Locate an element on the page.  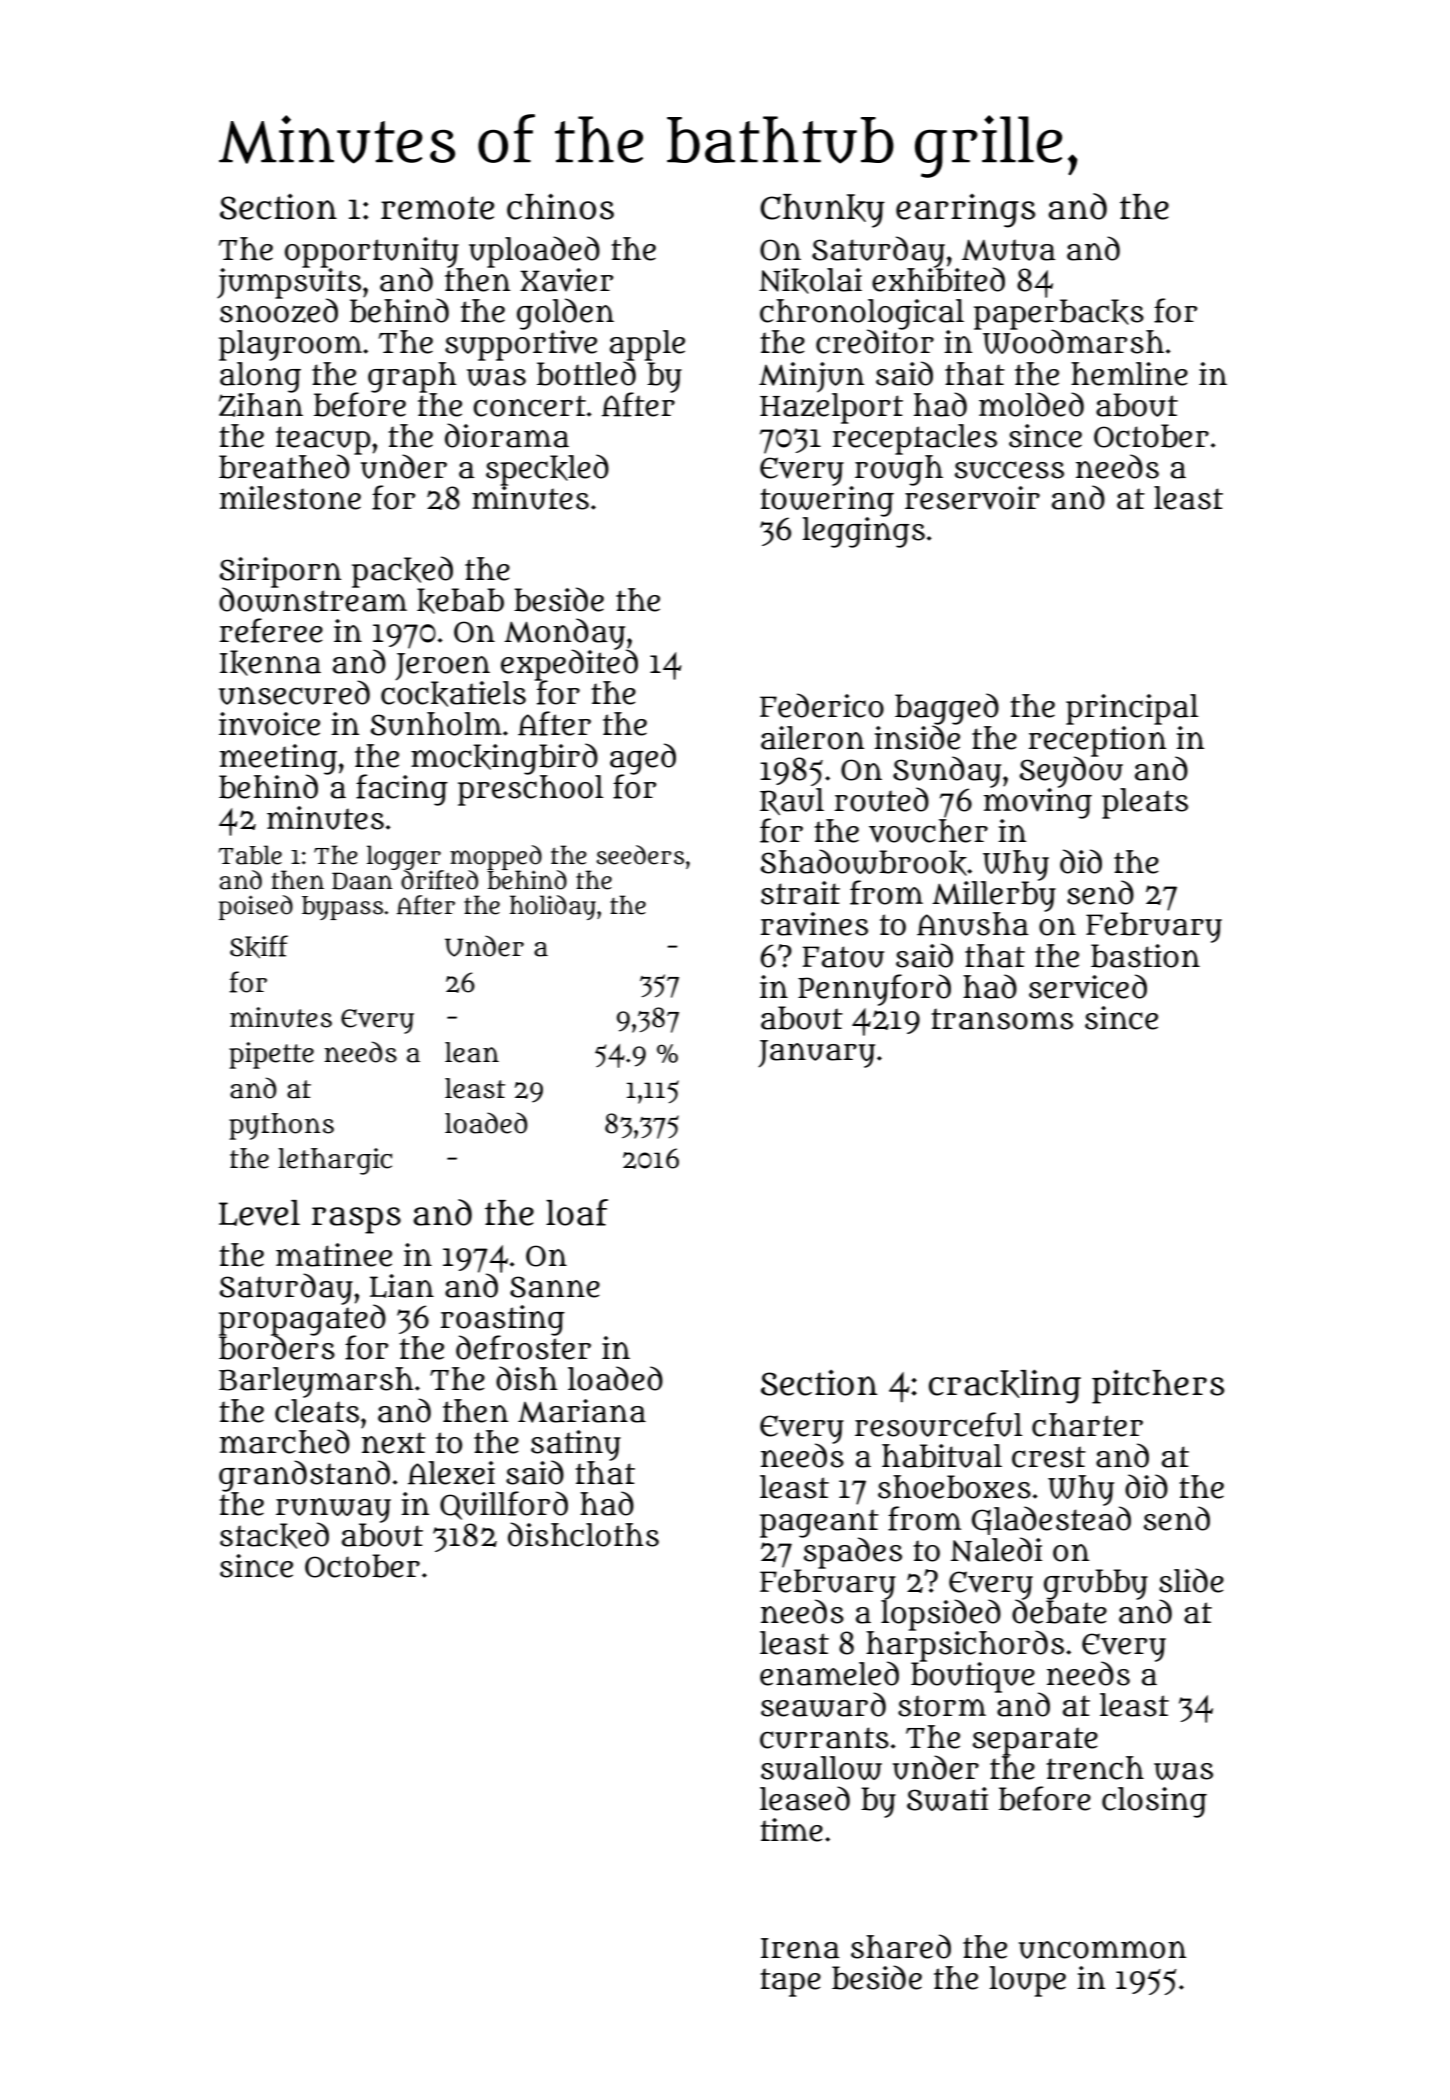
resourceful is located at coordinates (938, 1424).
